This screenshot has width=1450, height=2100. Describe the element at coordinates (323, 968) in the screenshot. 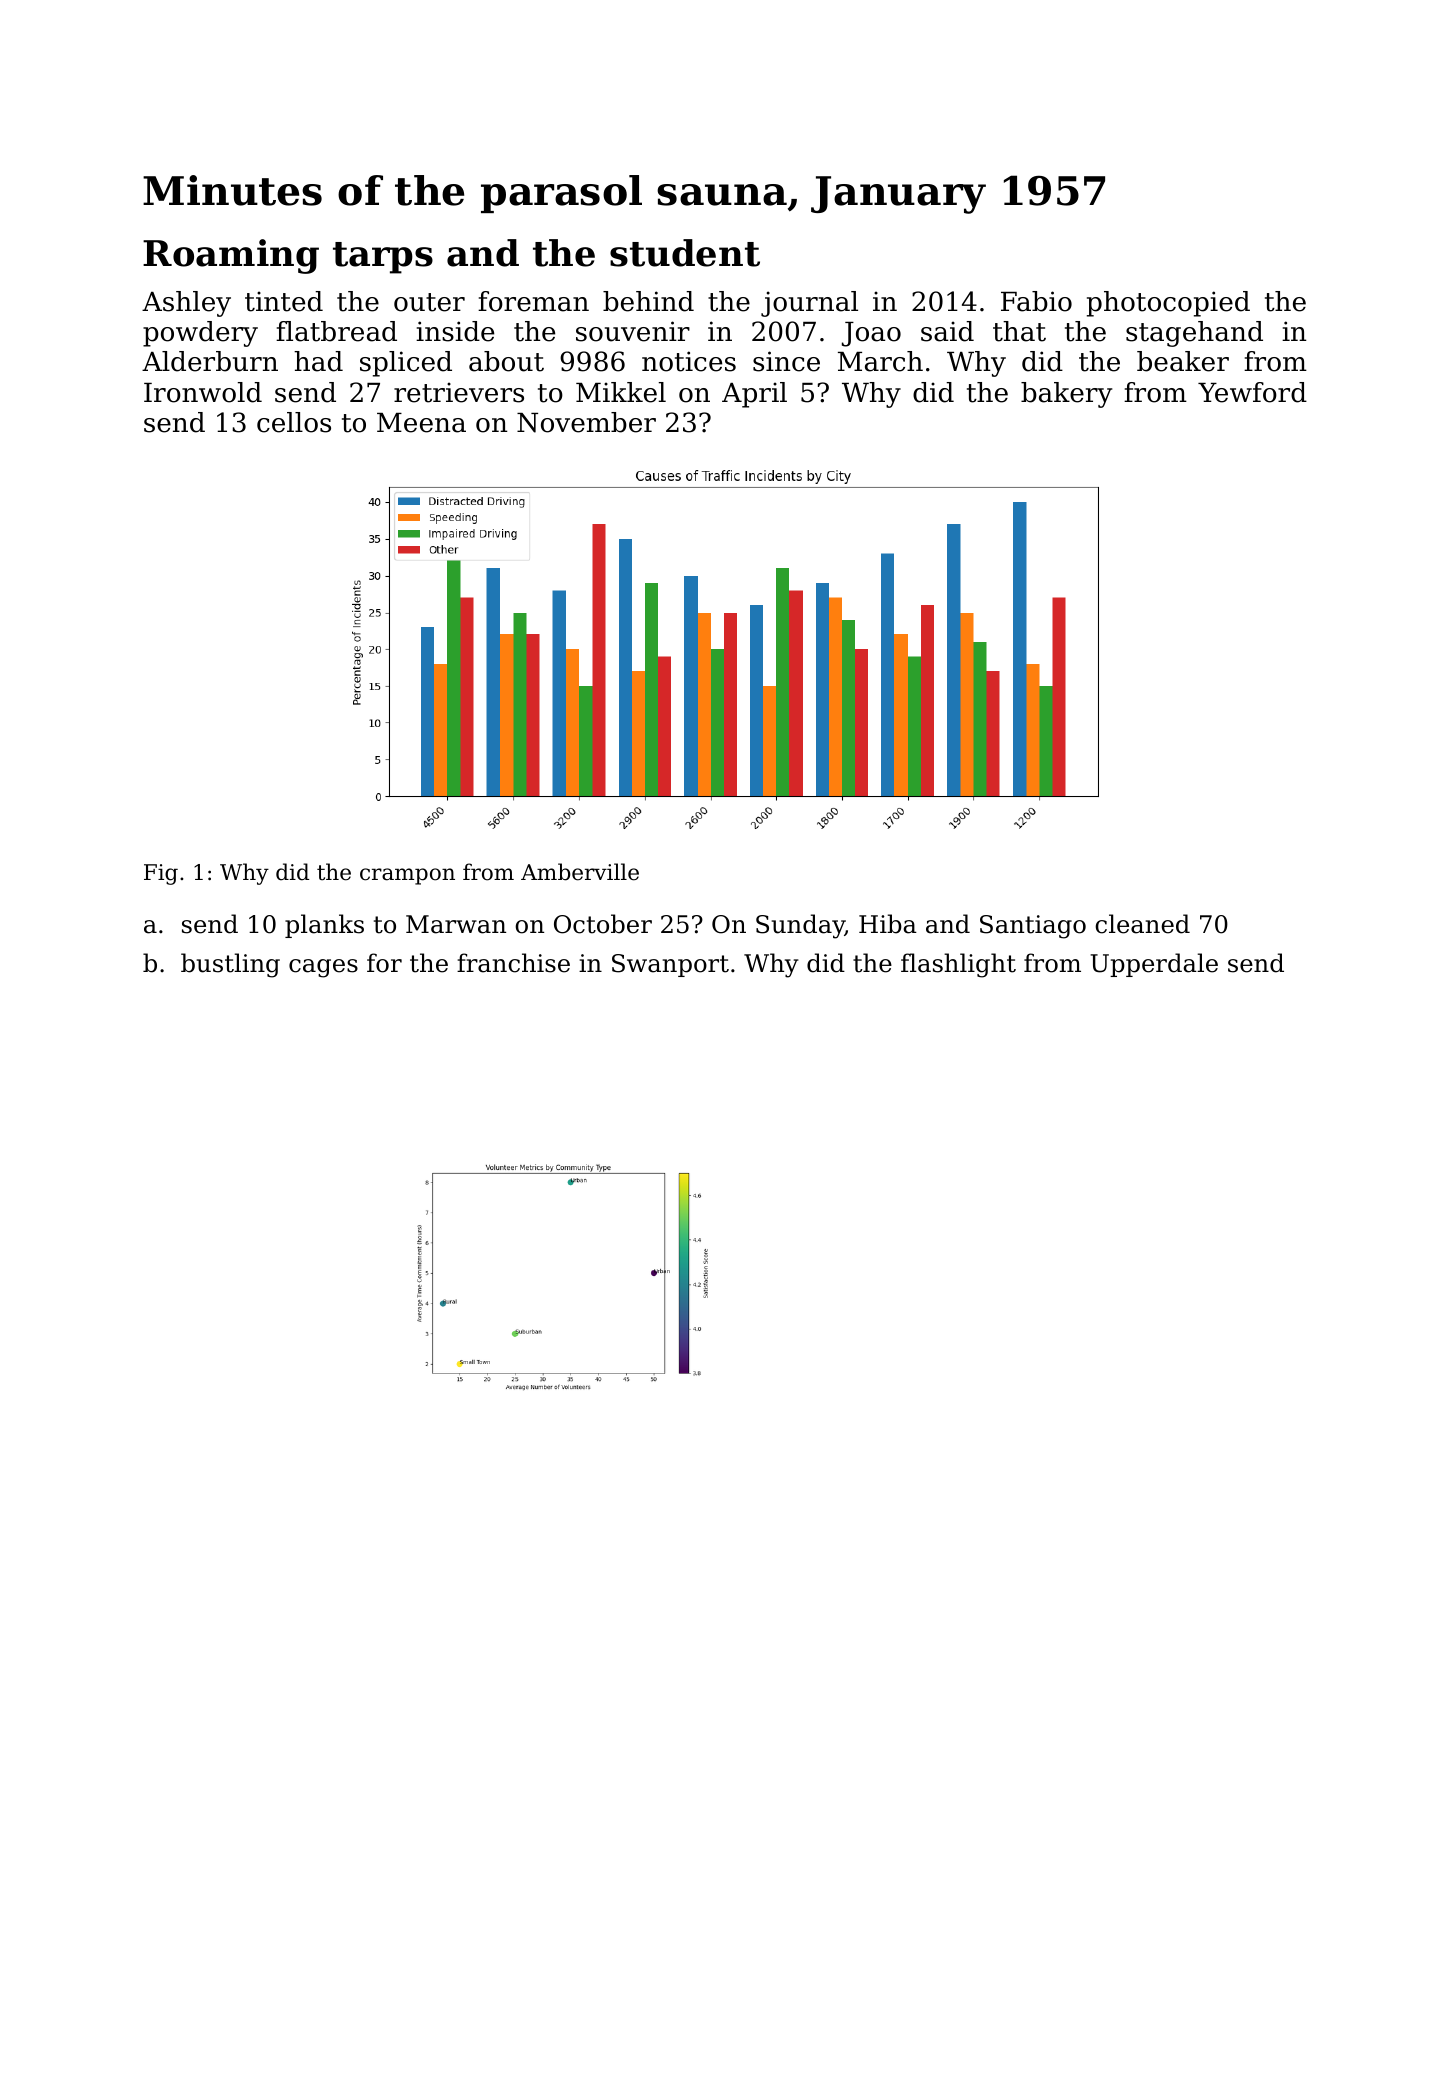

I see `cages` at that location.
